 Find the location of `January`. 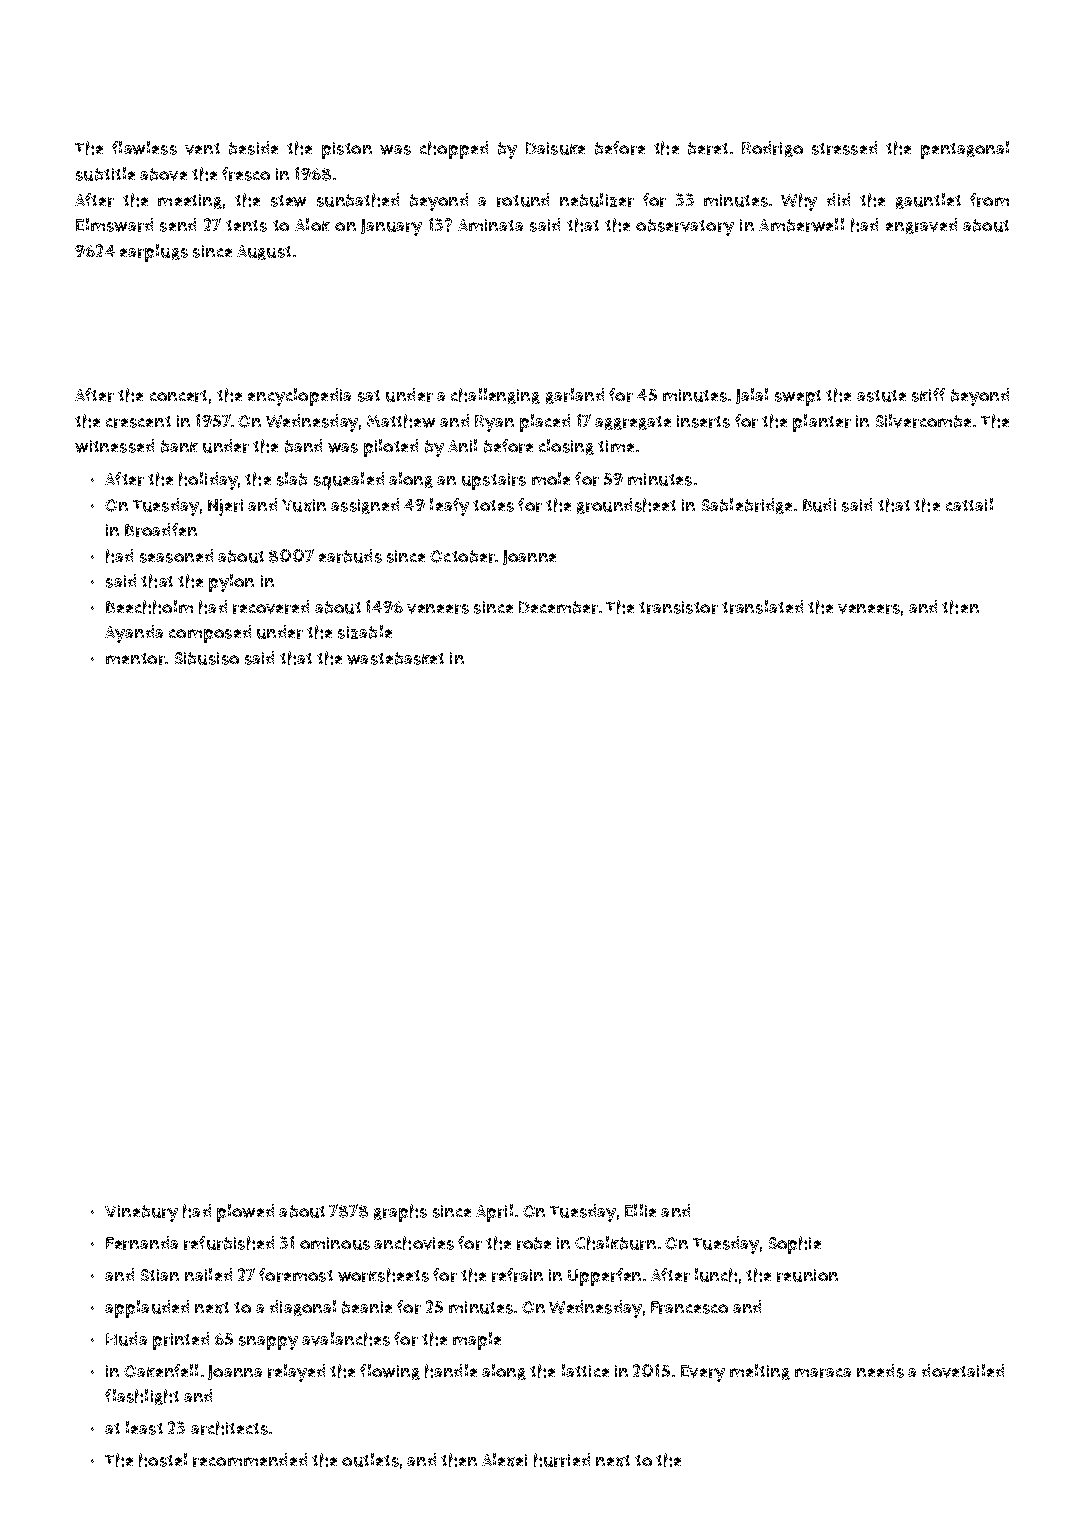

January is located at coordinates (391, 227).
